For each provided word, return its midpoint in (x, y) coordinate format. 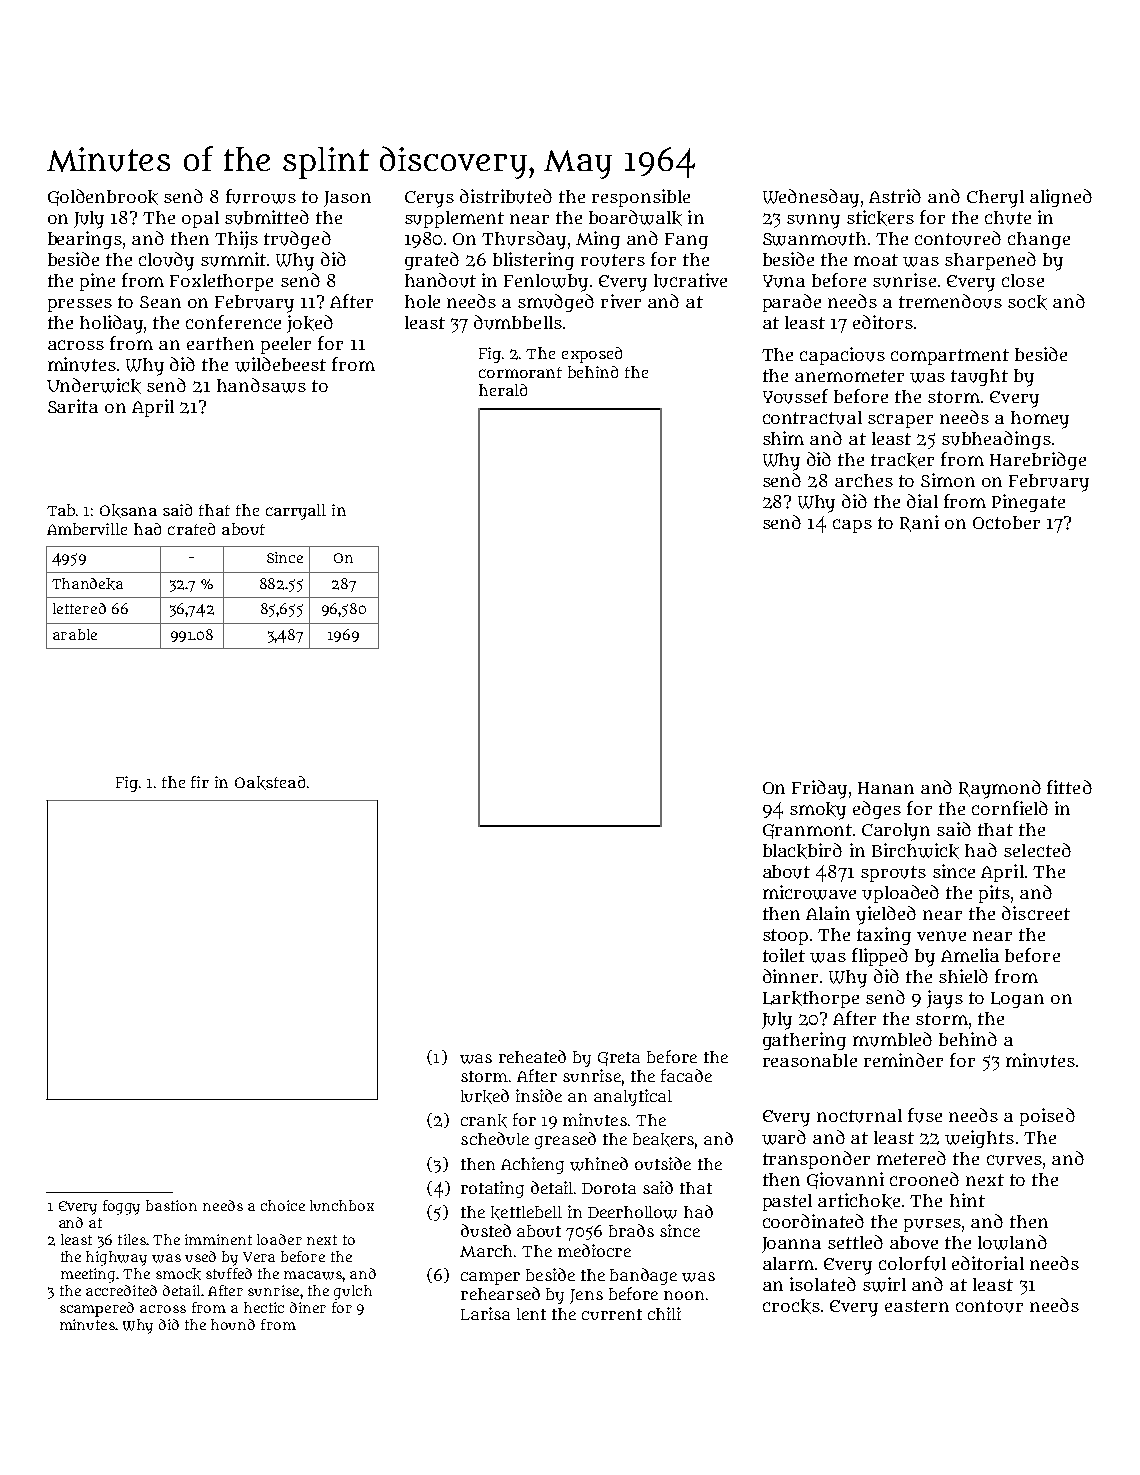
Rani (919, 523)
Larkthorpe (811, 999)
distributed (506, 196)
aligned (1061, 198)
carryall (296, 512)
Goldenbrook (103, 197)
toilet (784, 955)
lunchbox (342, 1205)
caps (852, 526)
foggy (121, 1207)
